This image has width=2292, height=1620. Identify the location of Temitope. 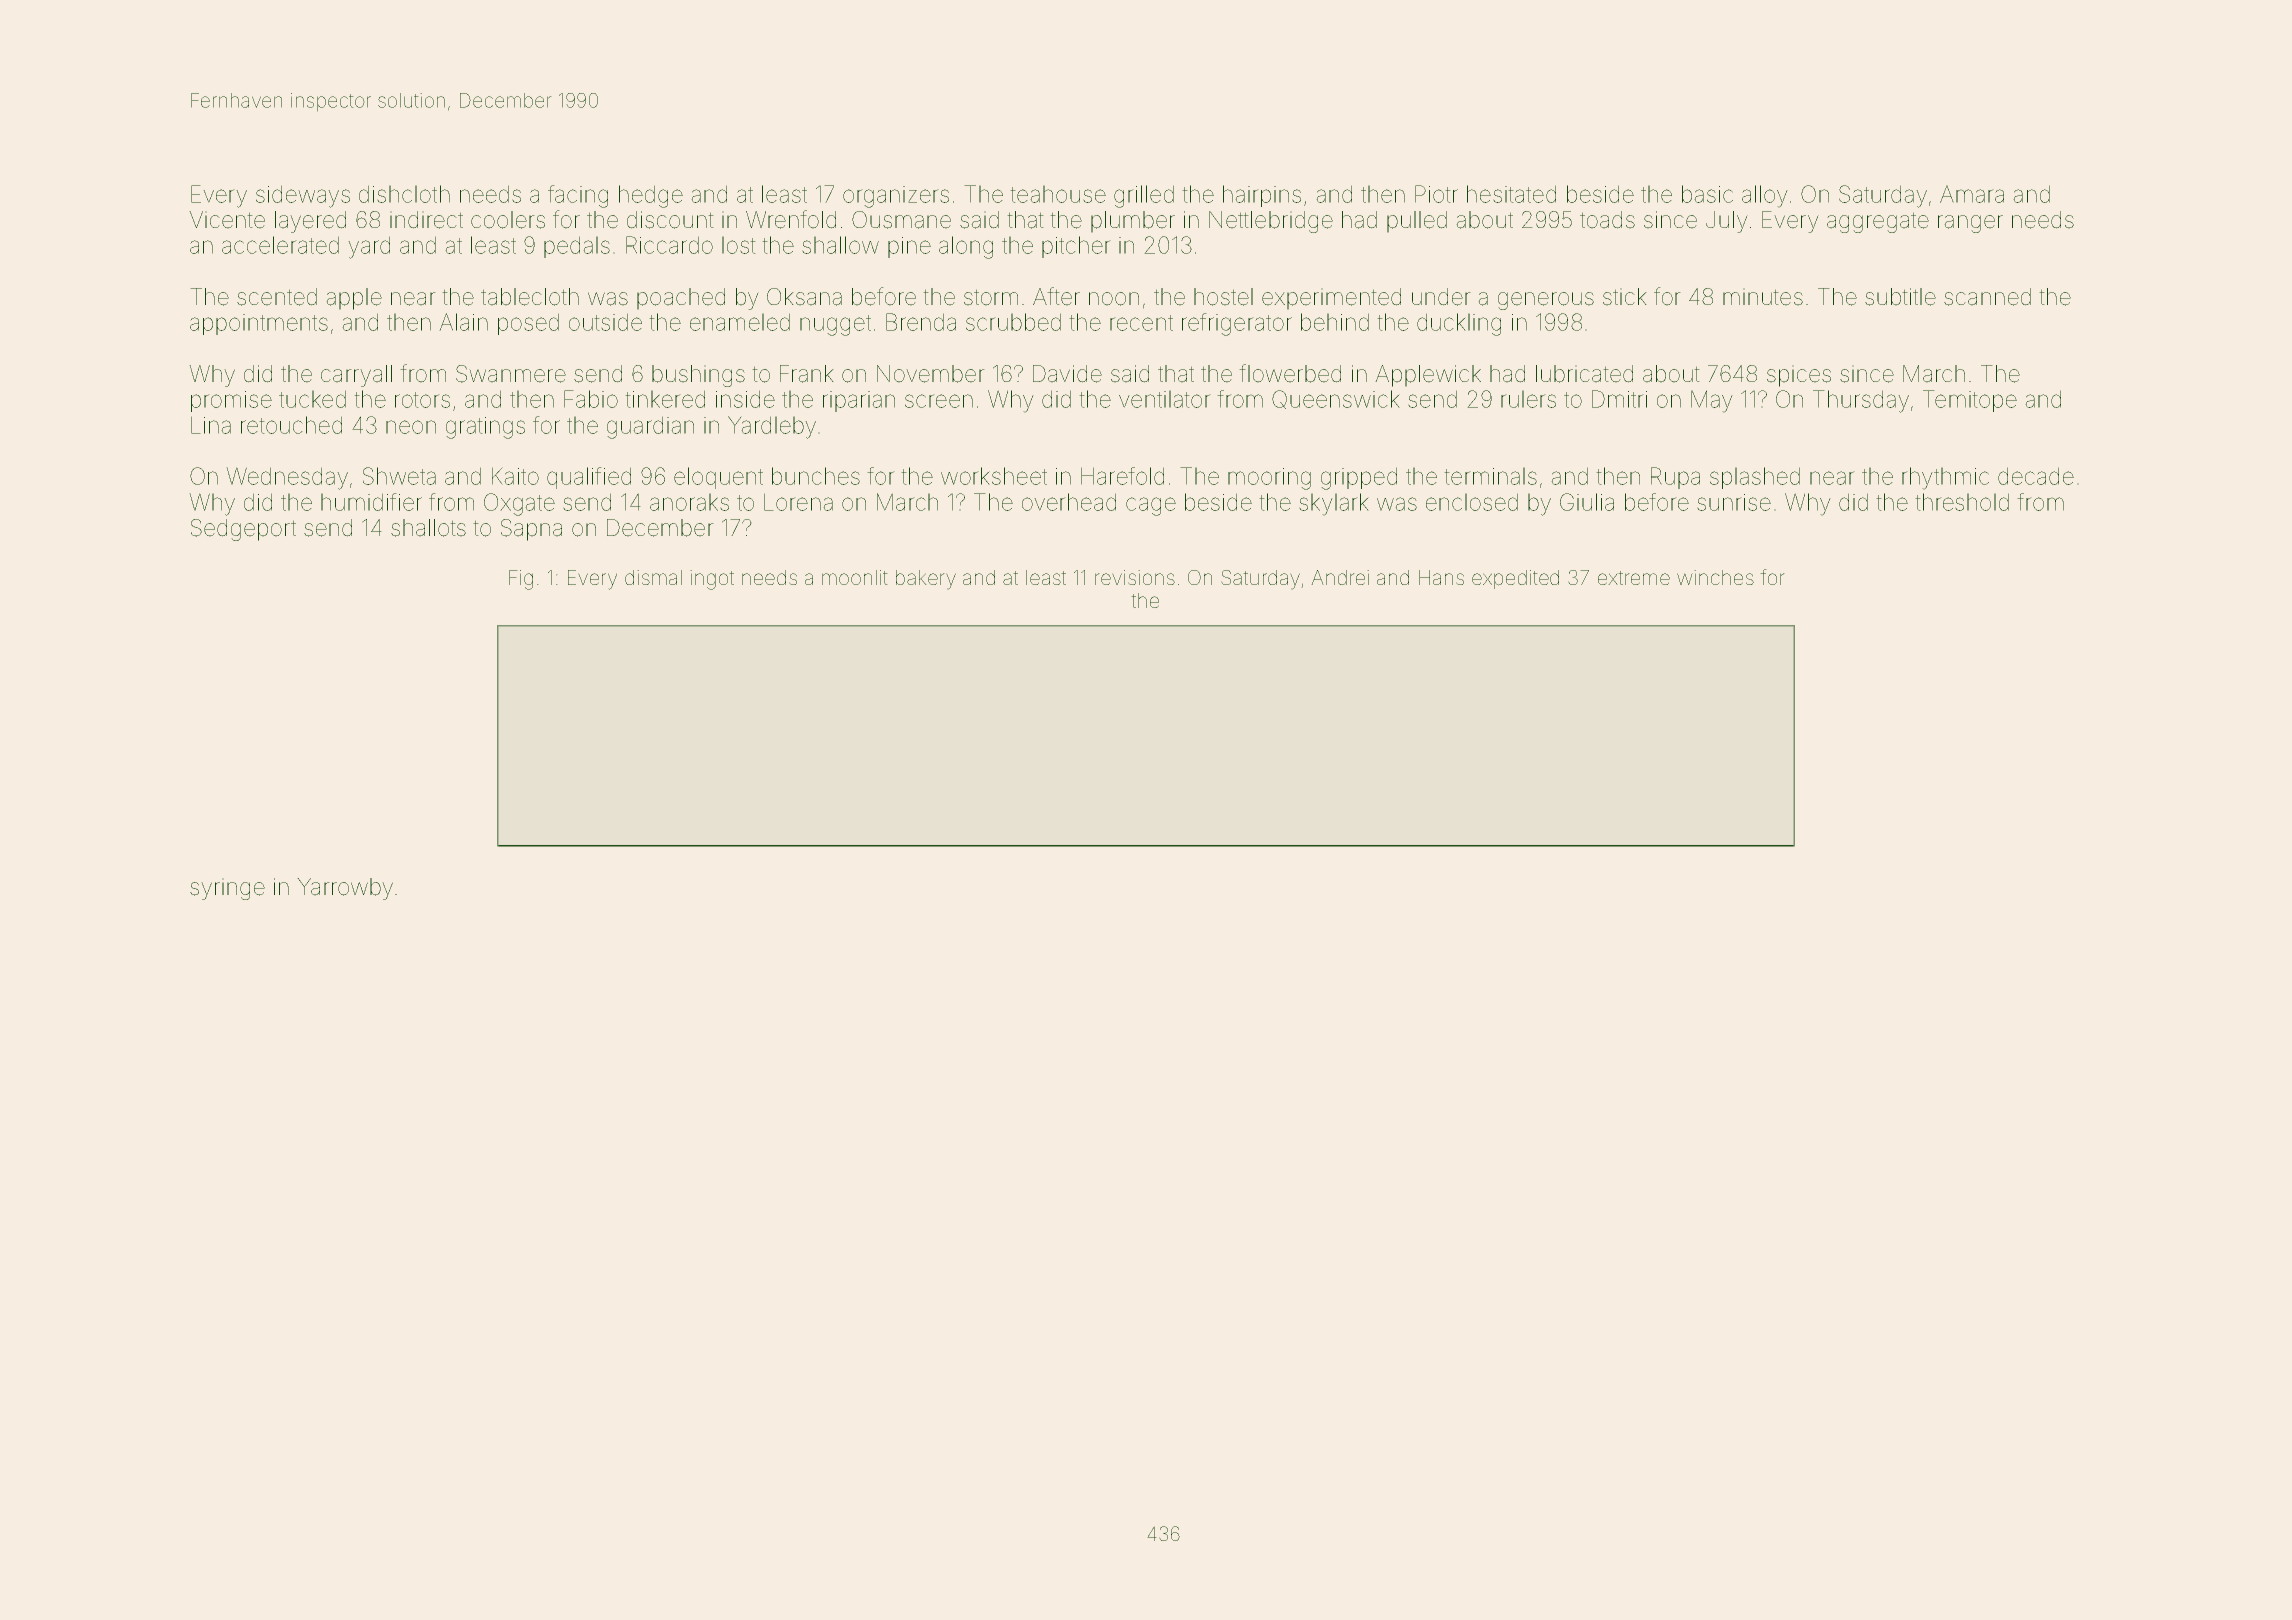
(1970, 401).
